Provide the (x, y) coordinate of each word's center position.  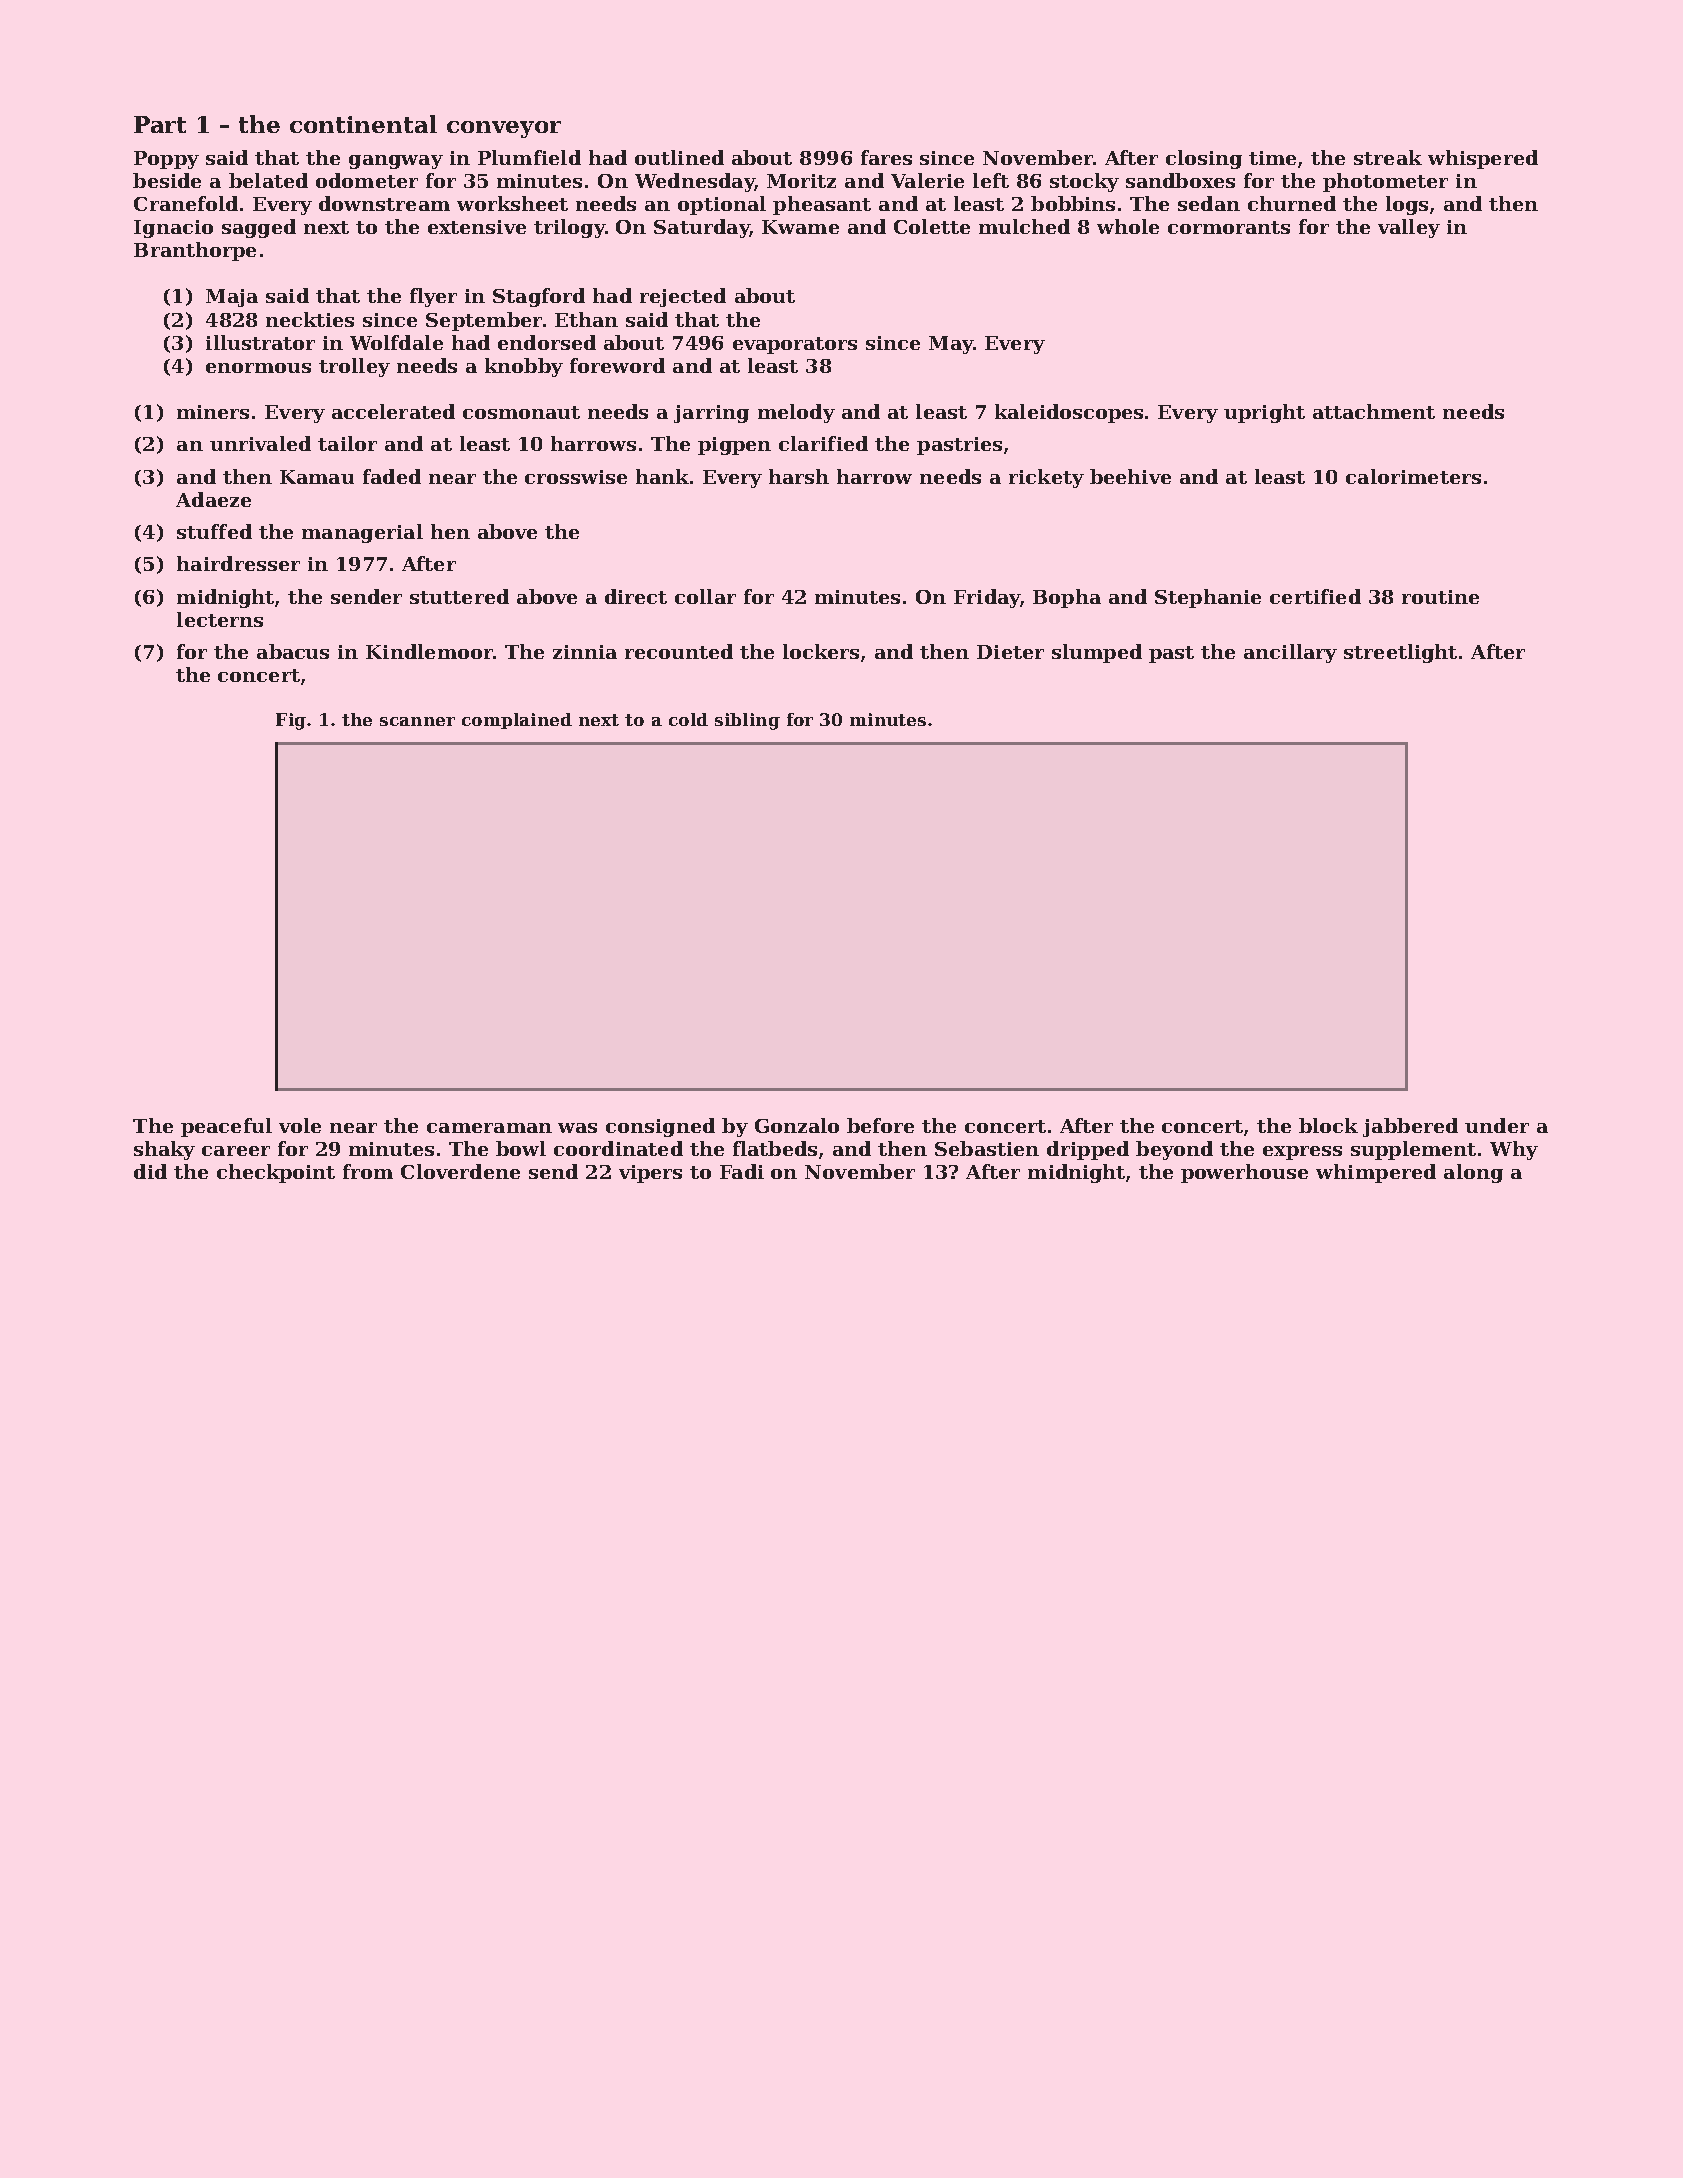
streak (1388, 157)
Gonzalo (797, 1125)
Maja (232, 298)
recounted (679, 651)
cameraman (489, 1128)
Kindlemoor (429, 651)
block (1328, 1125)
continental (363, 124)
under (1497, 1125)
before (880, 1125)
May (951, 345)
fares (886, 157)
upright (1264, 413)
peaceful (226, 1127)
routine (1440, 597)
